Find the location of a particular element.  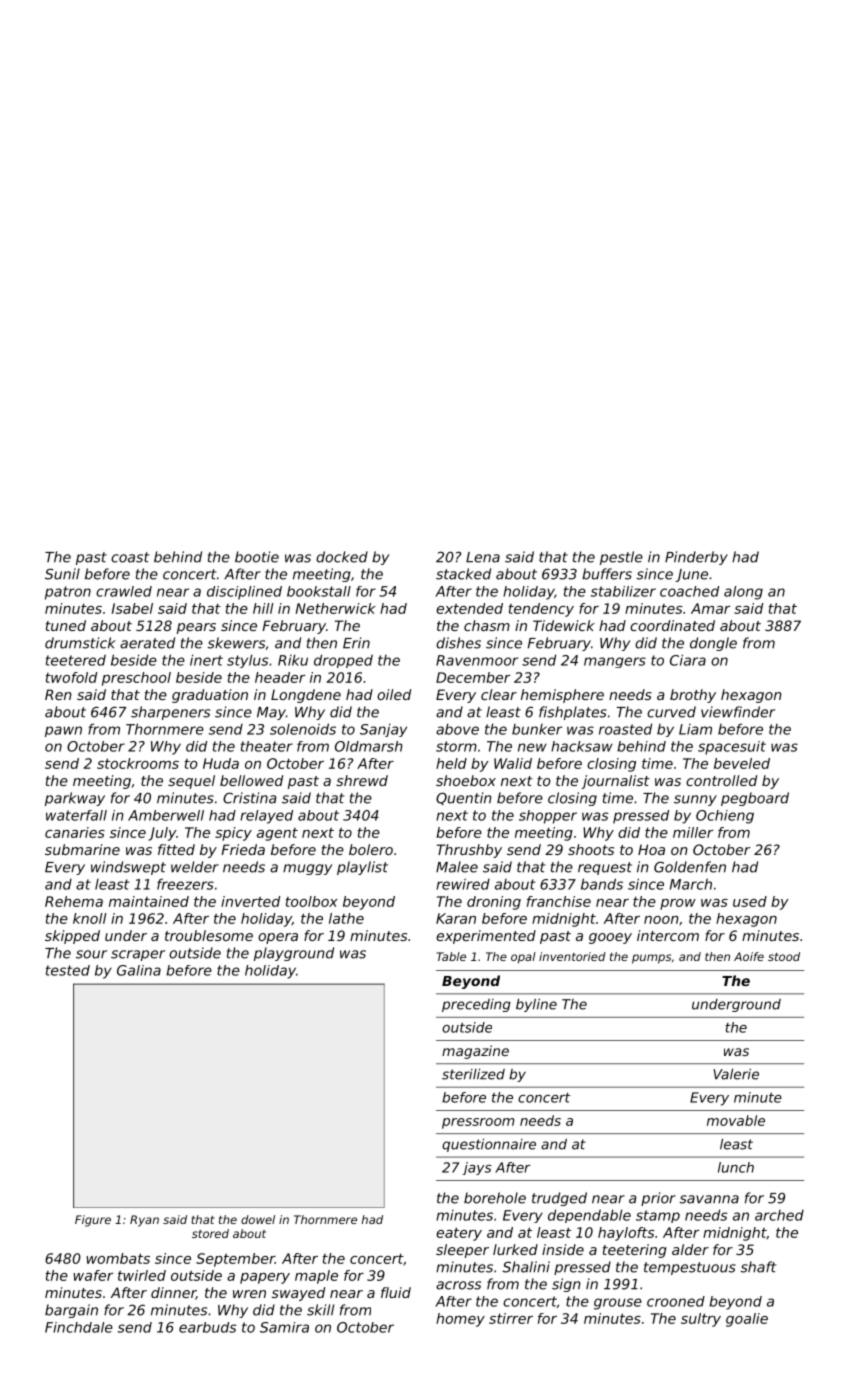

movable is located at coordinates (736, 1120).
